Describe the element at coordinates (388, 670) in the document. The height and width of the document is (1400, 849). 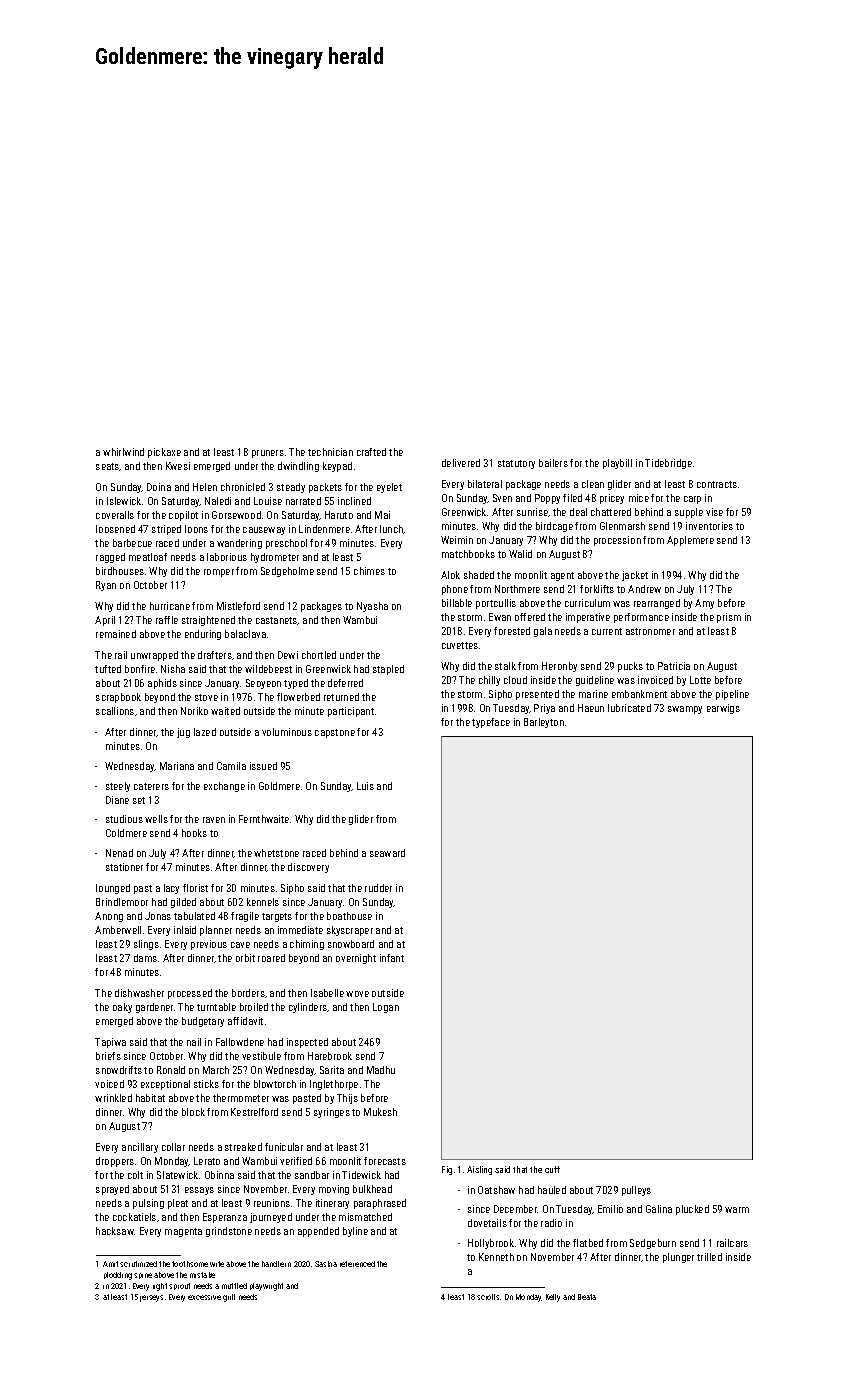
I see `stapled` at that location.
